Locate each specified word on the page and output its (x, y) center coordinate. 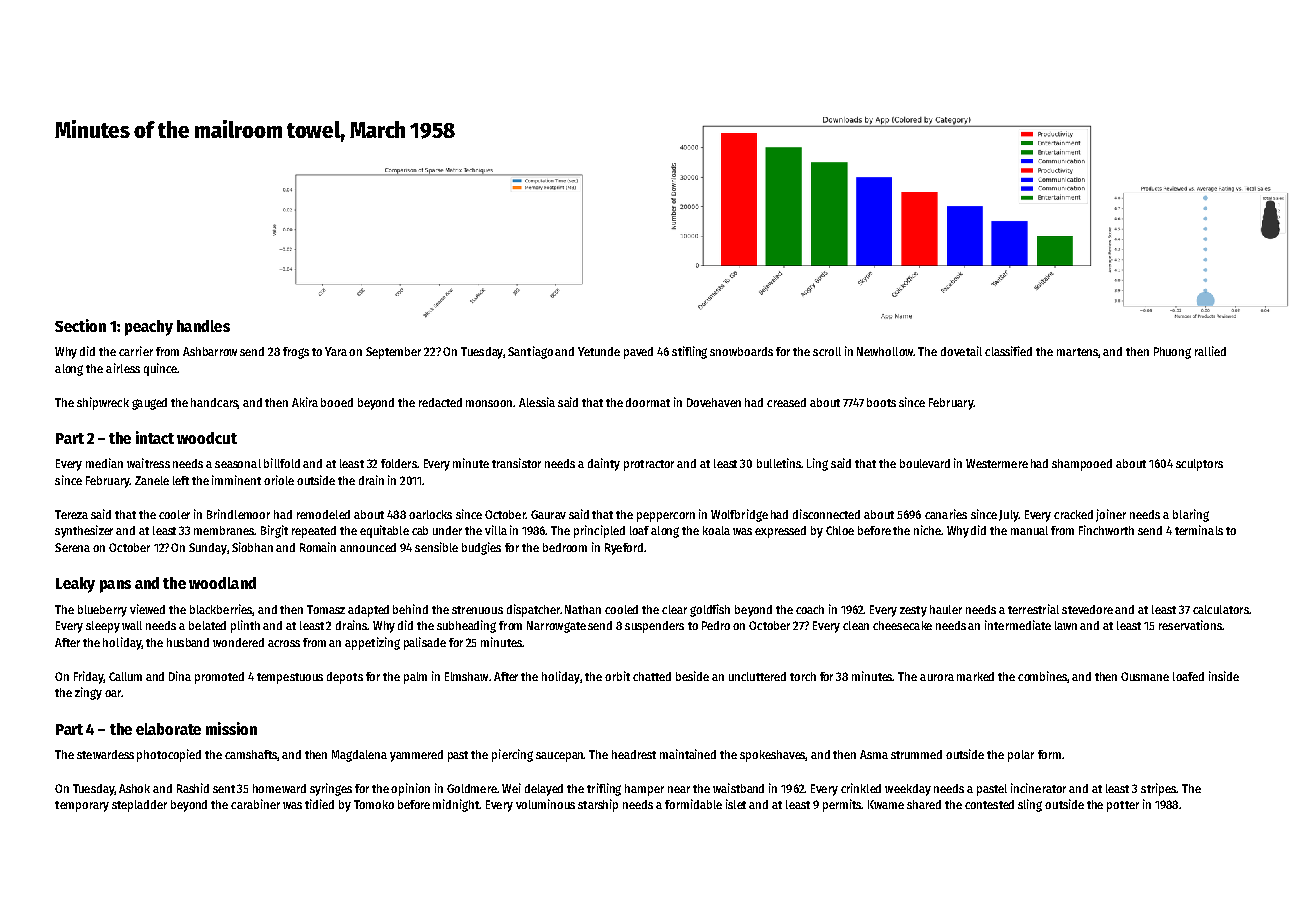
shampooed (1082, 465)
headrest (634, 754)
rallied (1210, 351)
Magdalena (359, 756)
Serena (72, 547)
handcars (214, 403)
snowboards (741, 351)
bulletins (779, 463)
